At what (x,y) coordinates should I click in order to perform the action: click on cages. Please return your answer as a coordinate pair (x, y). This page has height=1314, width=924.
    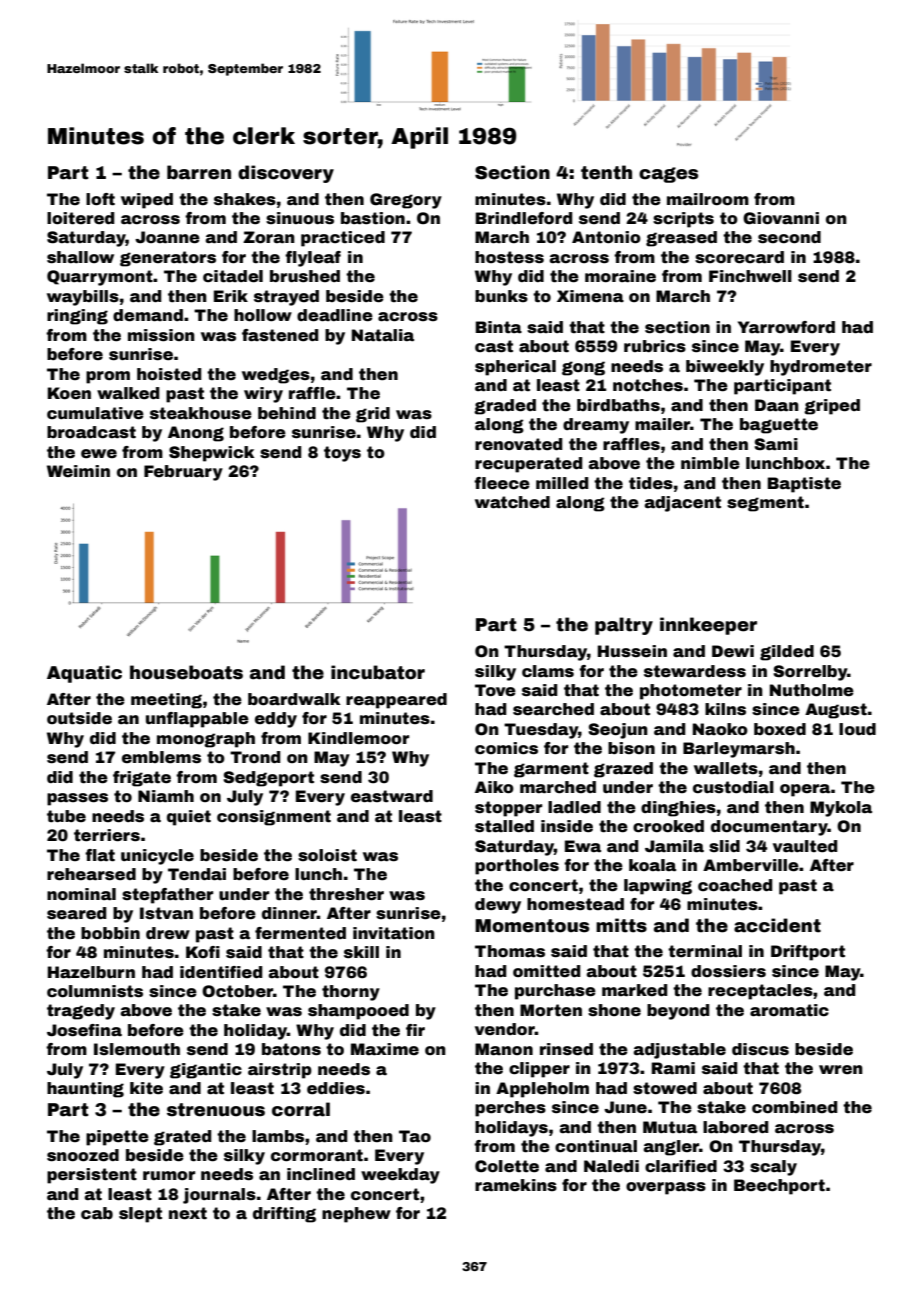
    Looking at the image, I should click on (668, 175).
